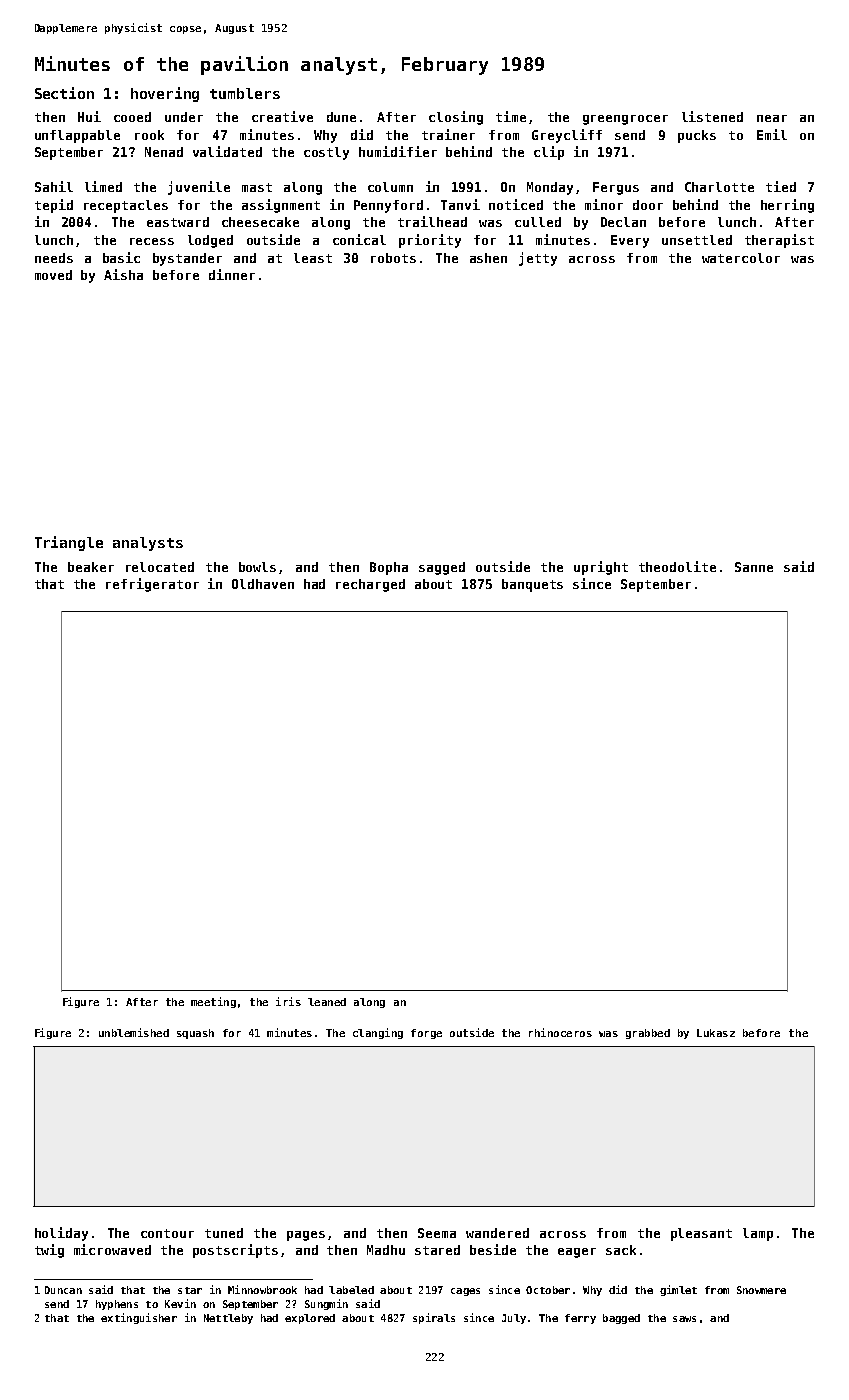  I want to click on holiday, so click(61, 1234).
